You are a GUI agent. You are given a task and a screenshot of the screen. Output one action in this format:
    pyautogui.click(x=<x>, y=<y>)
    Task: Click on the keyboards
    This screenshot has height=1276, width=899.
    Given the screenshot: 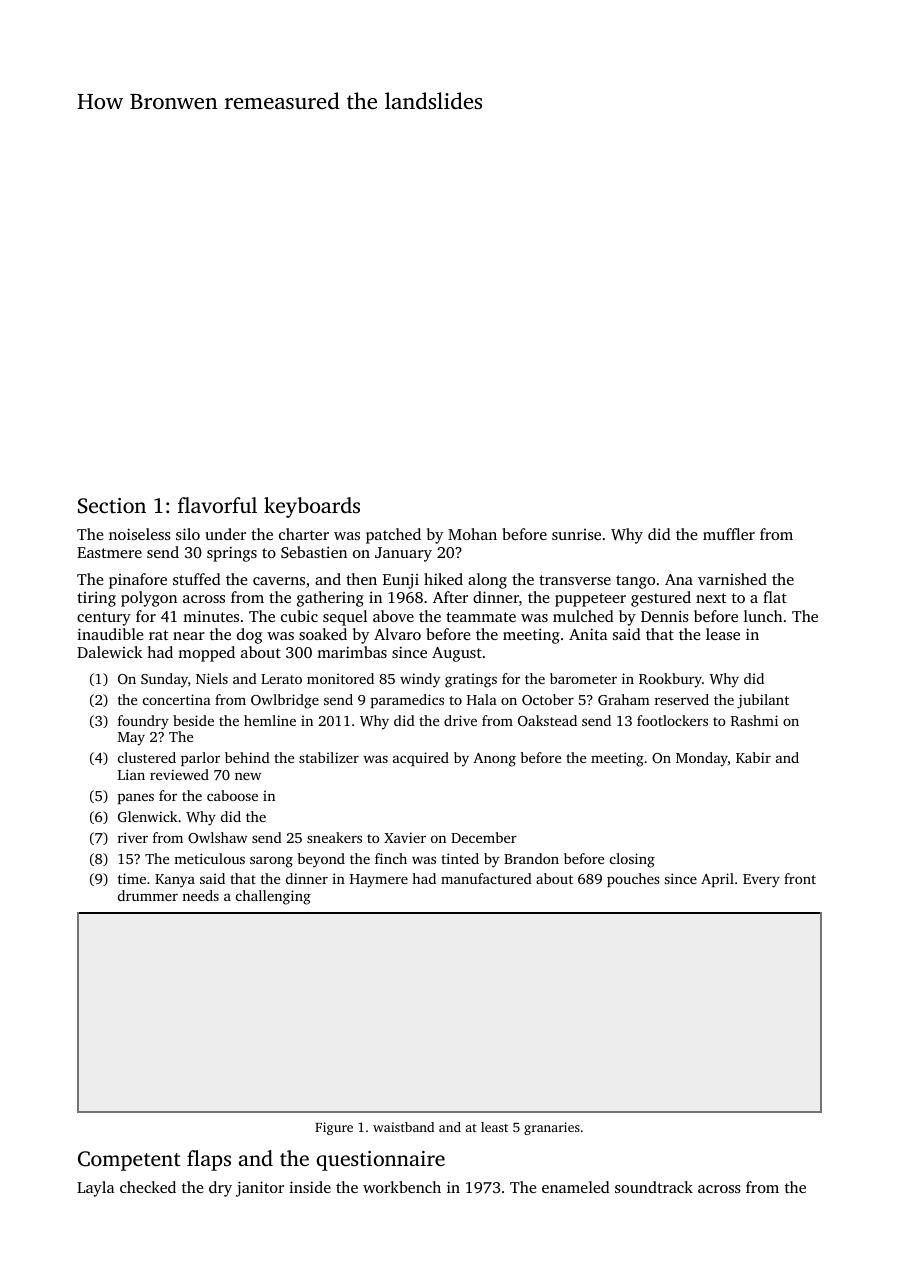 What is the action you would take?
    pyautogui.click(x=312, y=507)
